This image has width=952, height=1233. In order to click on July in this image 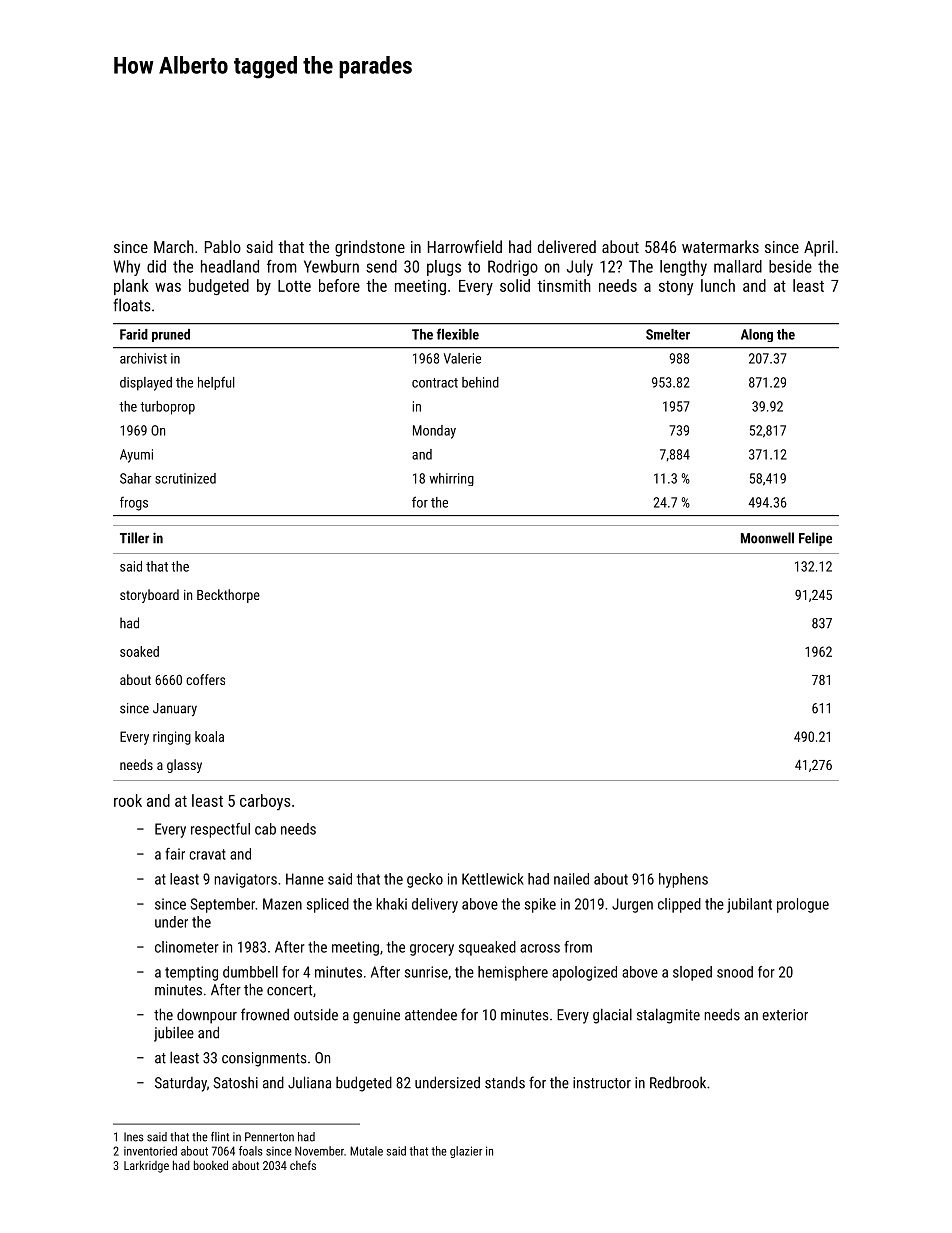, I will do `click(580, 268)`.
